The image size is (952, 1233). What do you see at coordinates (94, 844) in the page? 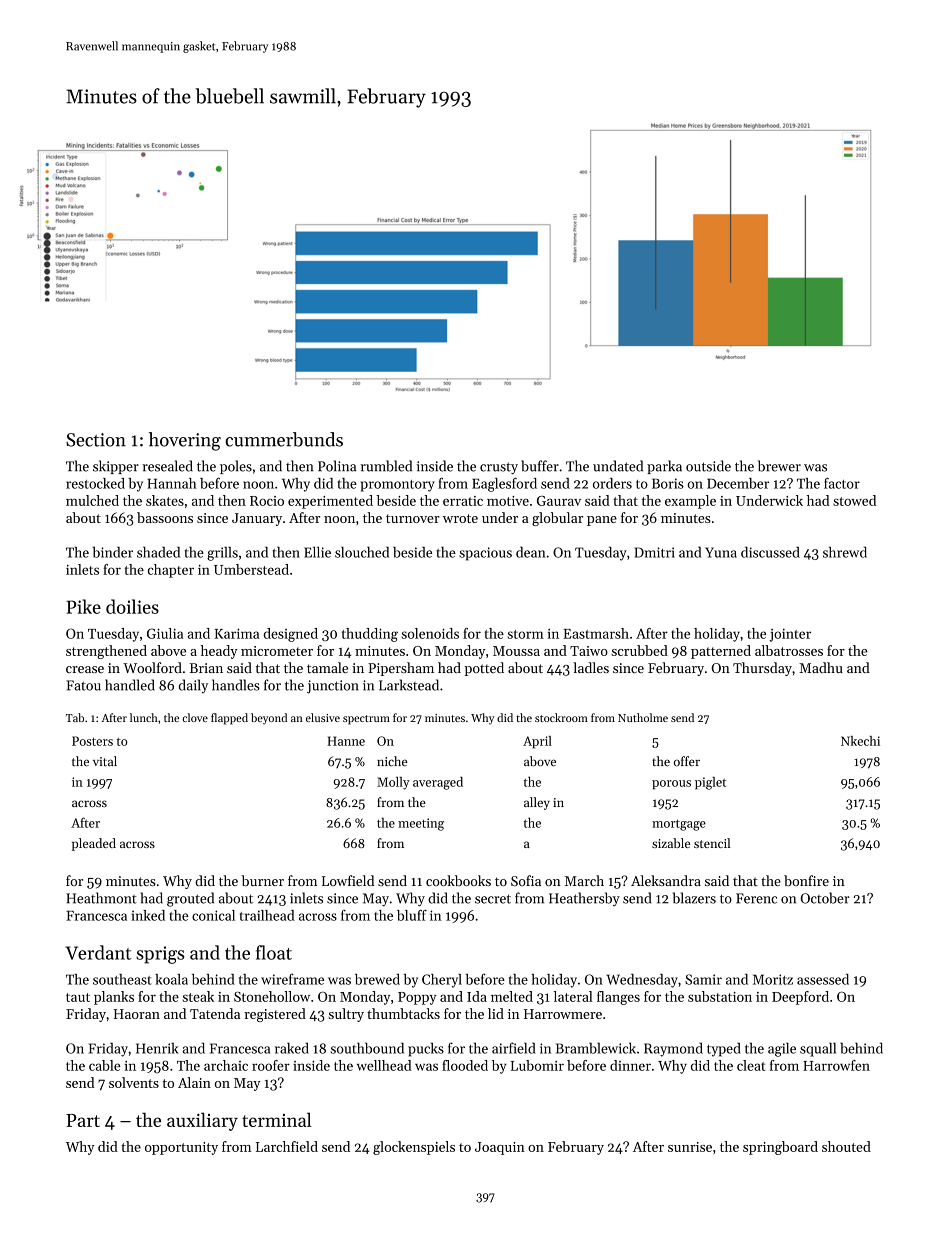
I see `pleaded` at bounding box center [94, 844].
